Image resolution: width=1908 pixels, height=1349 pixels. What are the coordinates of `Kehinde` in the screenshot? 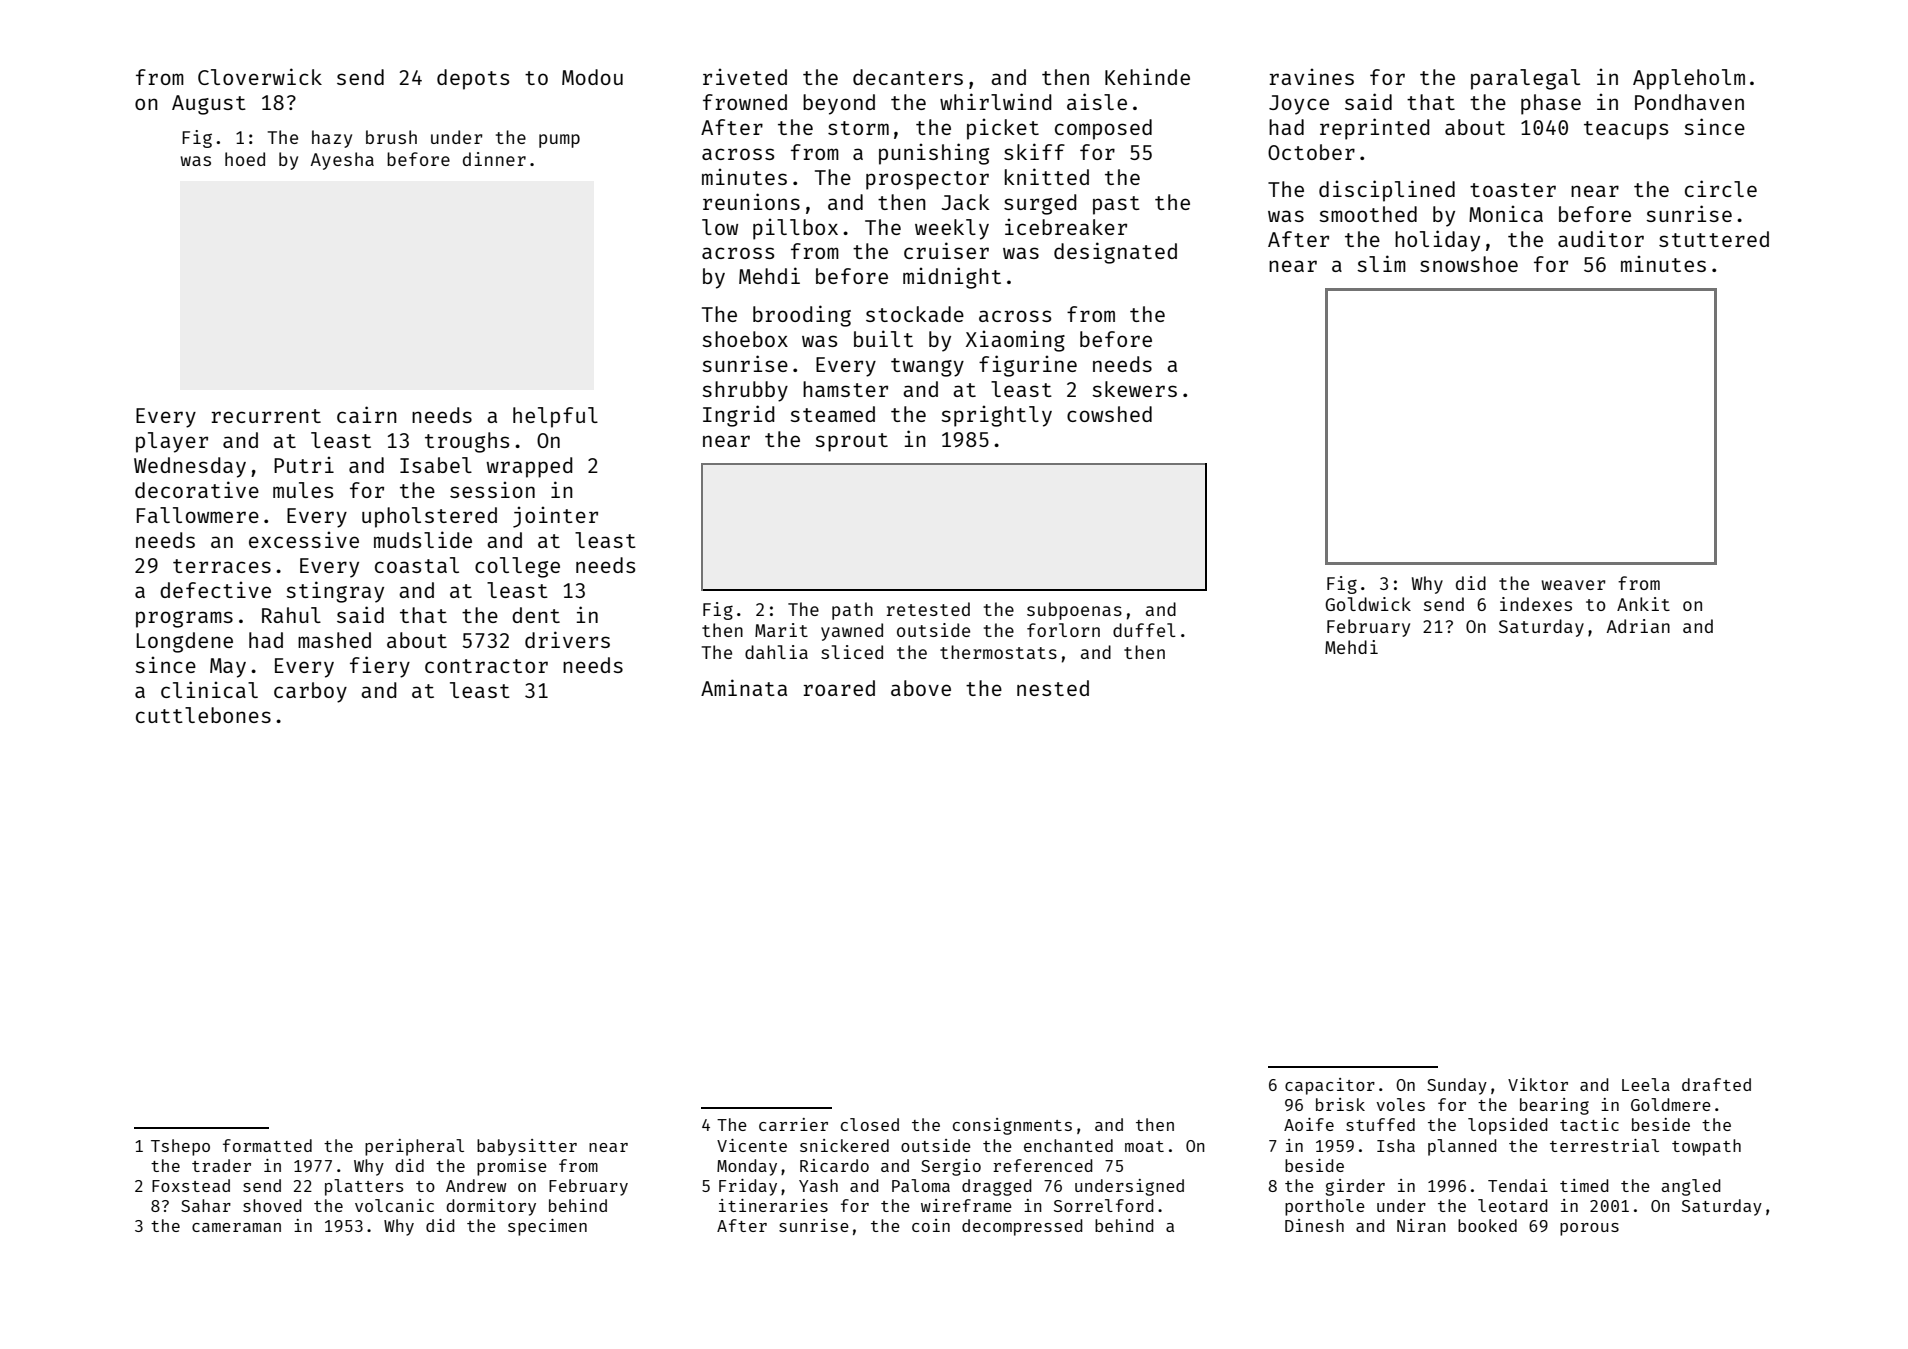 It's located at (1147, 76).
